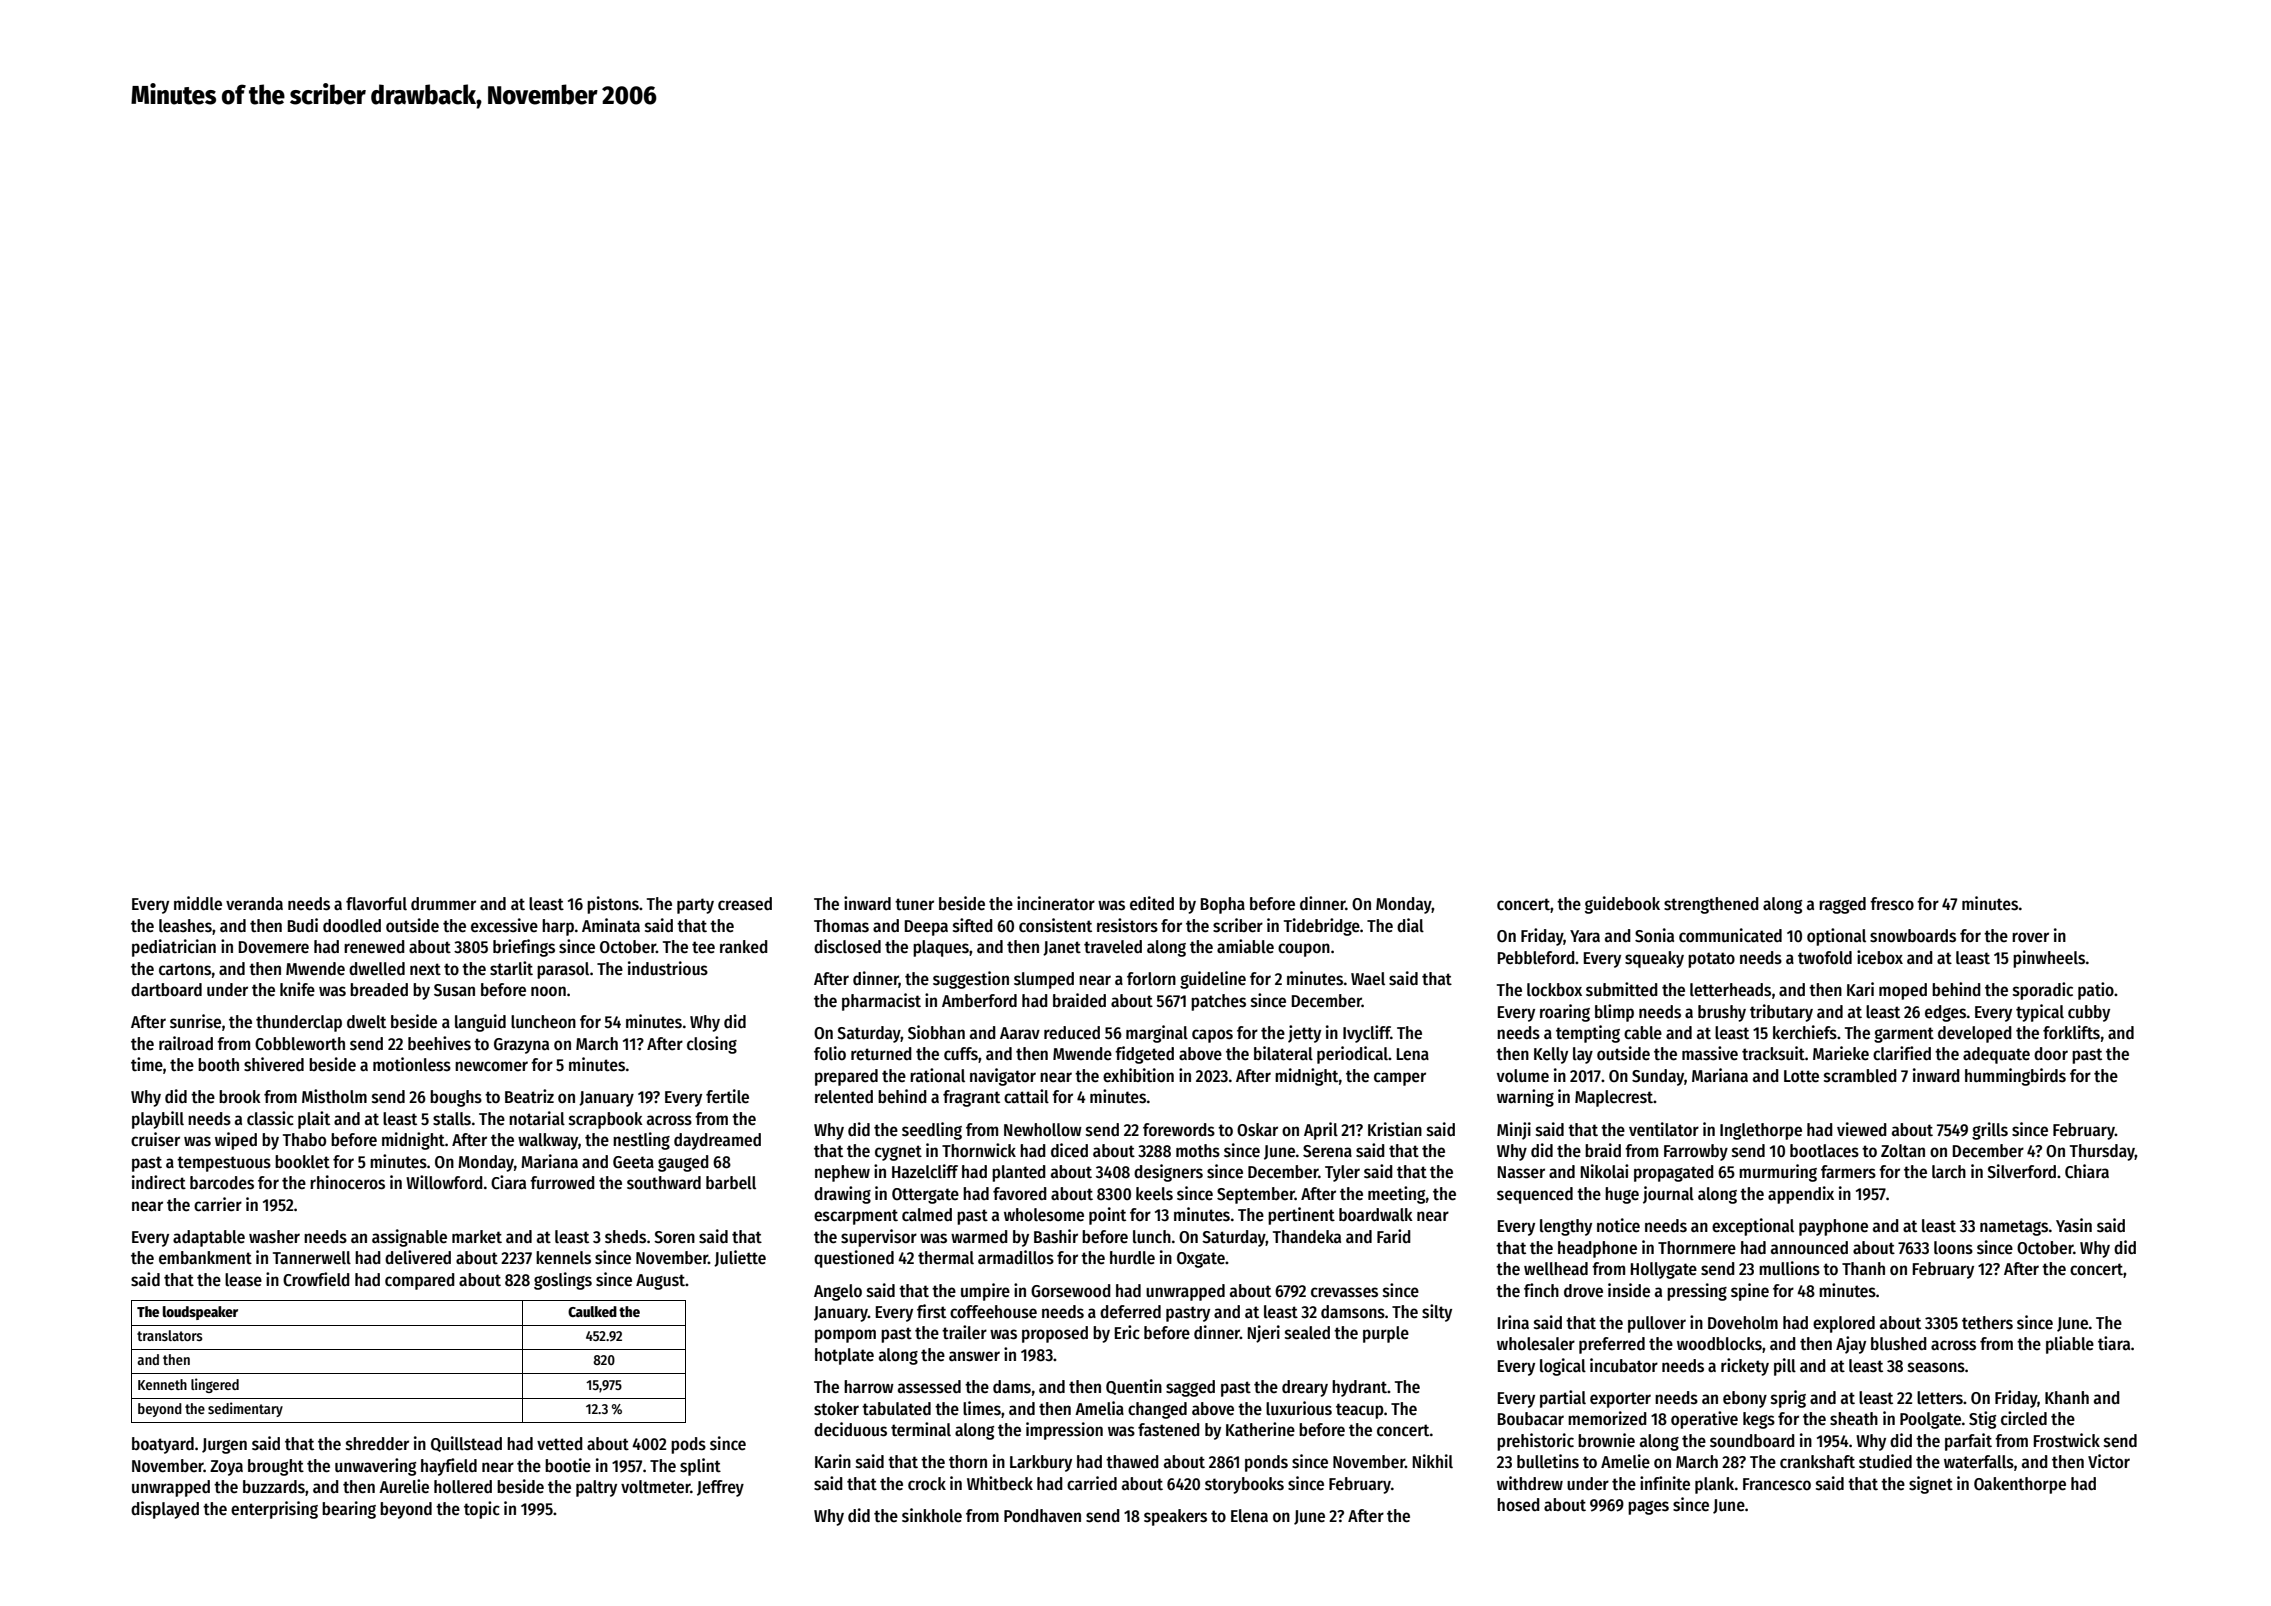  I want to click on Marieke, so click(1841, 1053).
